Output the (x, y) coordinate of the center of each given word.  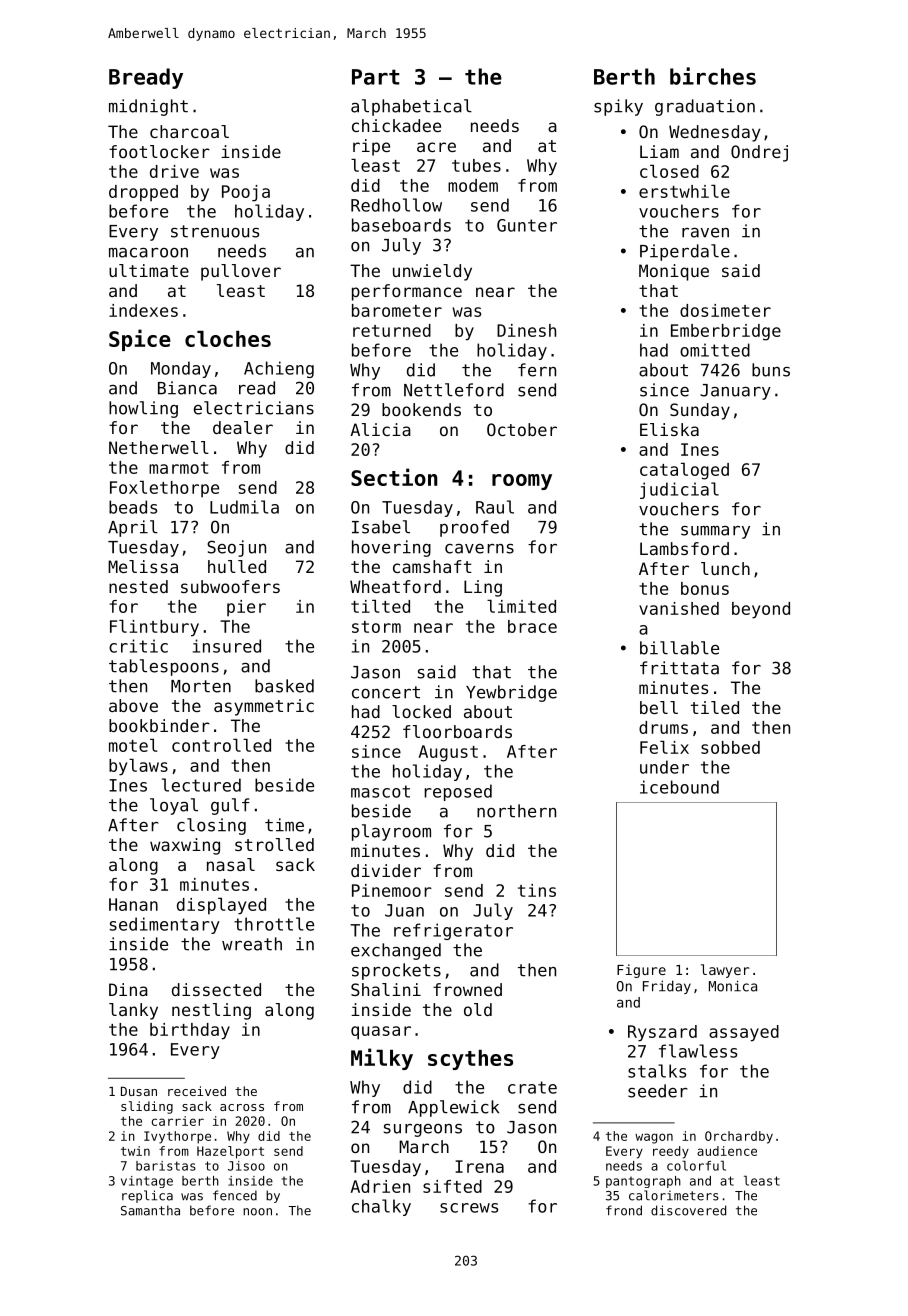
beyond (761, 610)
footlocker (159, 151)
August (448, 753)
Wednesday (714, 133)
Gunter (527, 225)
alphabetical (411, 107)
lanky (133, 1011)
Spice (140, 340)
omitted (715, 350)
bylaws (138, 767)
